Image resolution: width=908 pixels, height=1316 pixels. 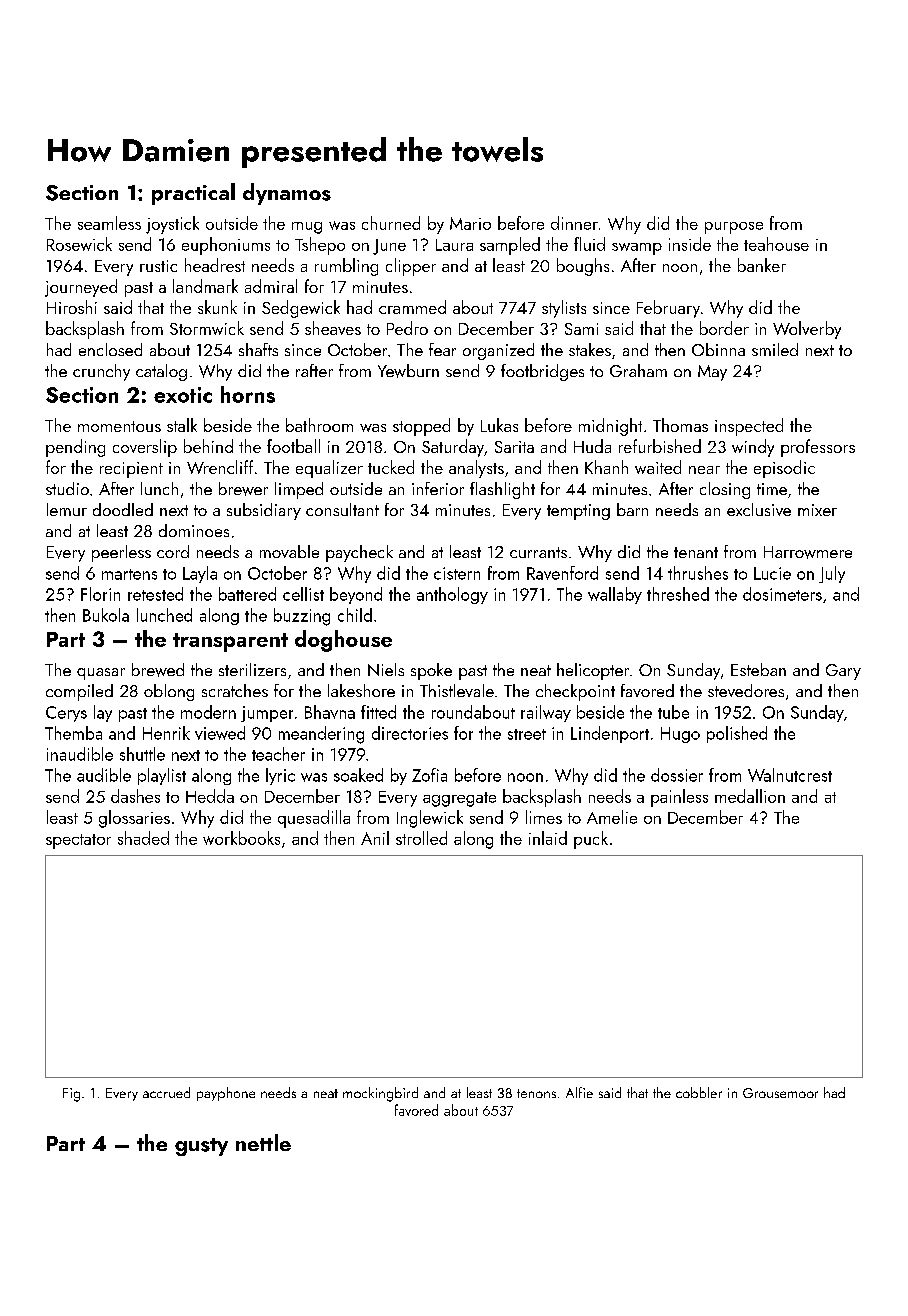 What do you see at coordinates (775, 349) in the screenshot?
I see `smiled` at bounding box center [775, 349].
